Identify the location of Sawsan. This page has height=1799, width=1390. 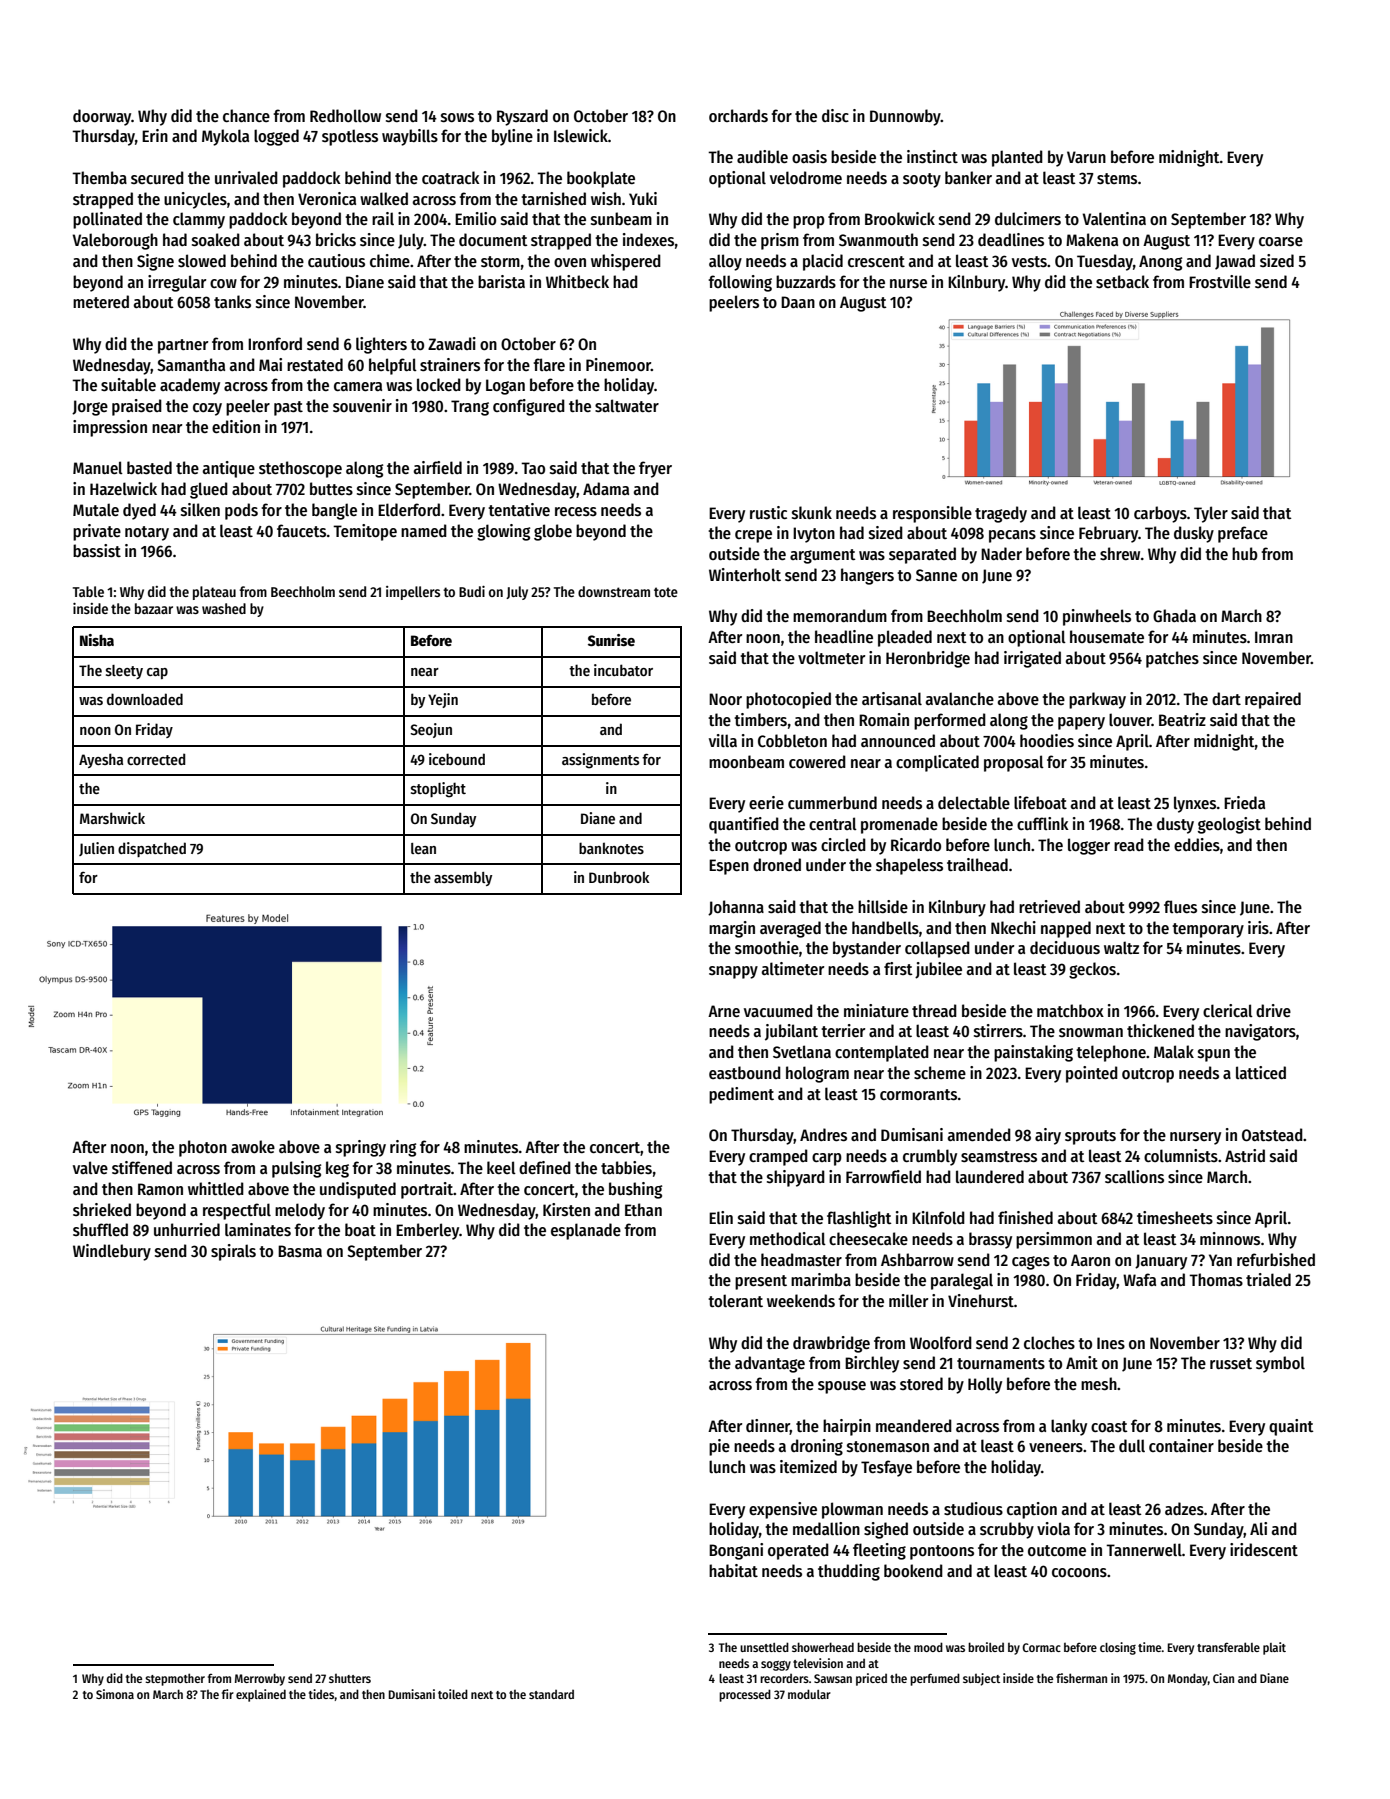
(833, 1678).
